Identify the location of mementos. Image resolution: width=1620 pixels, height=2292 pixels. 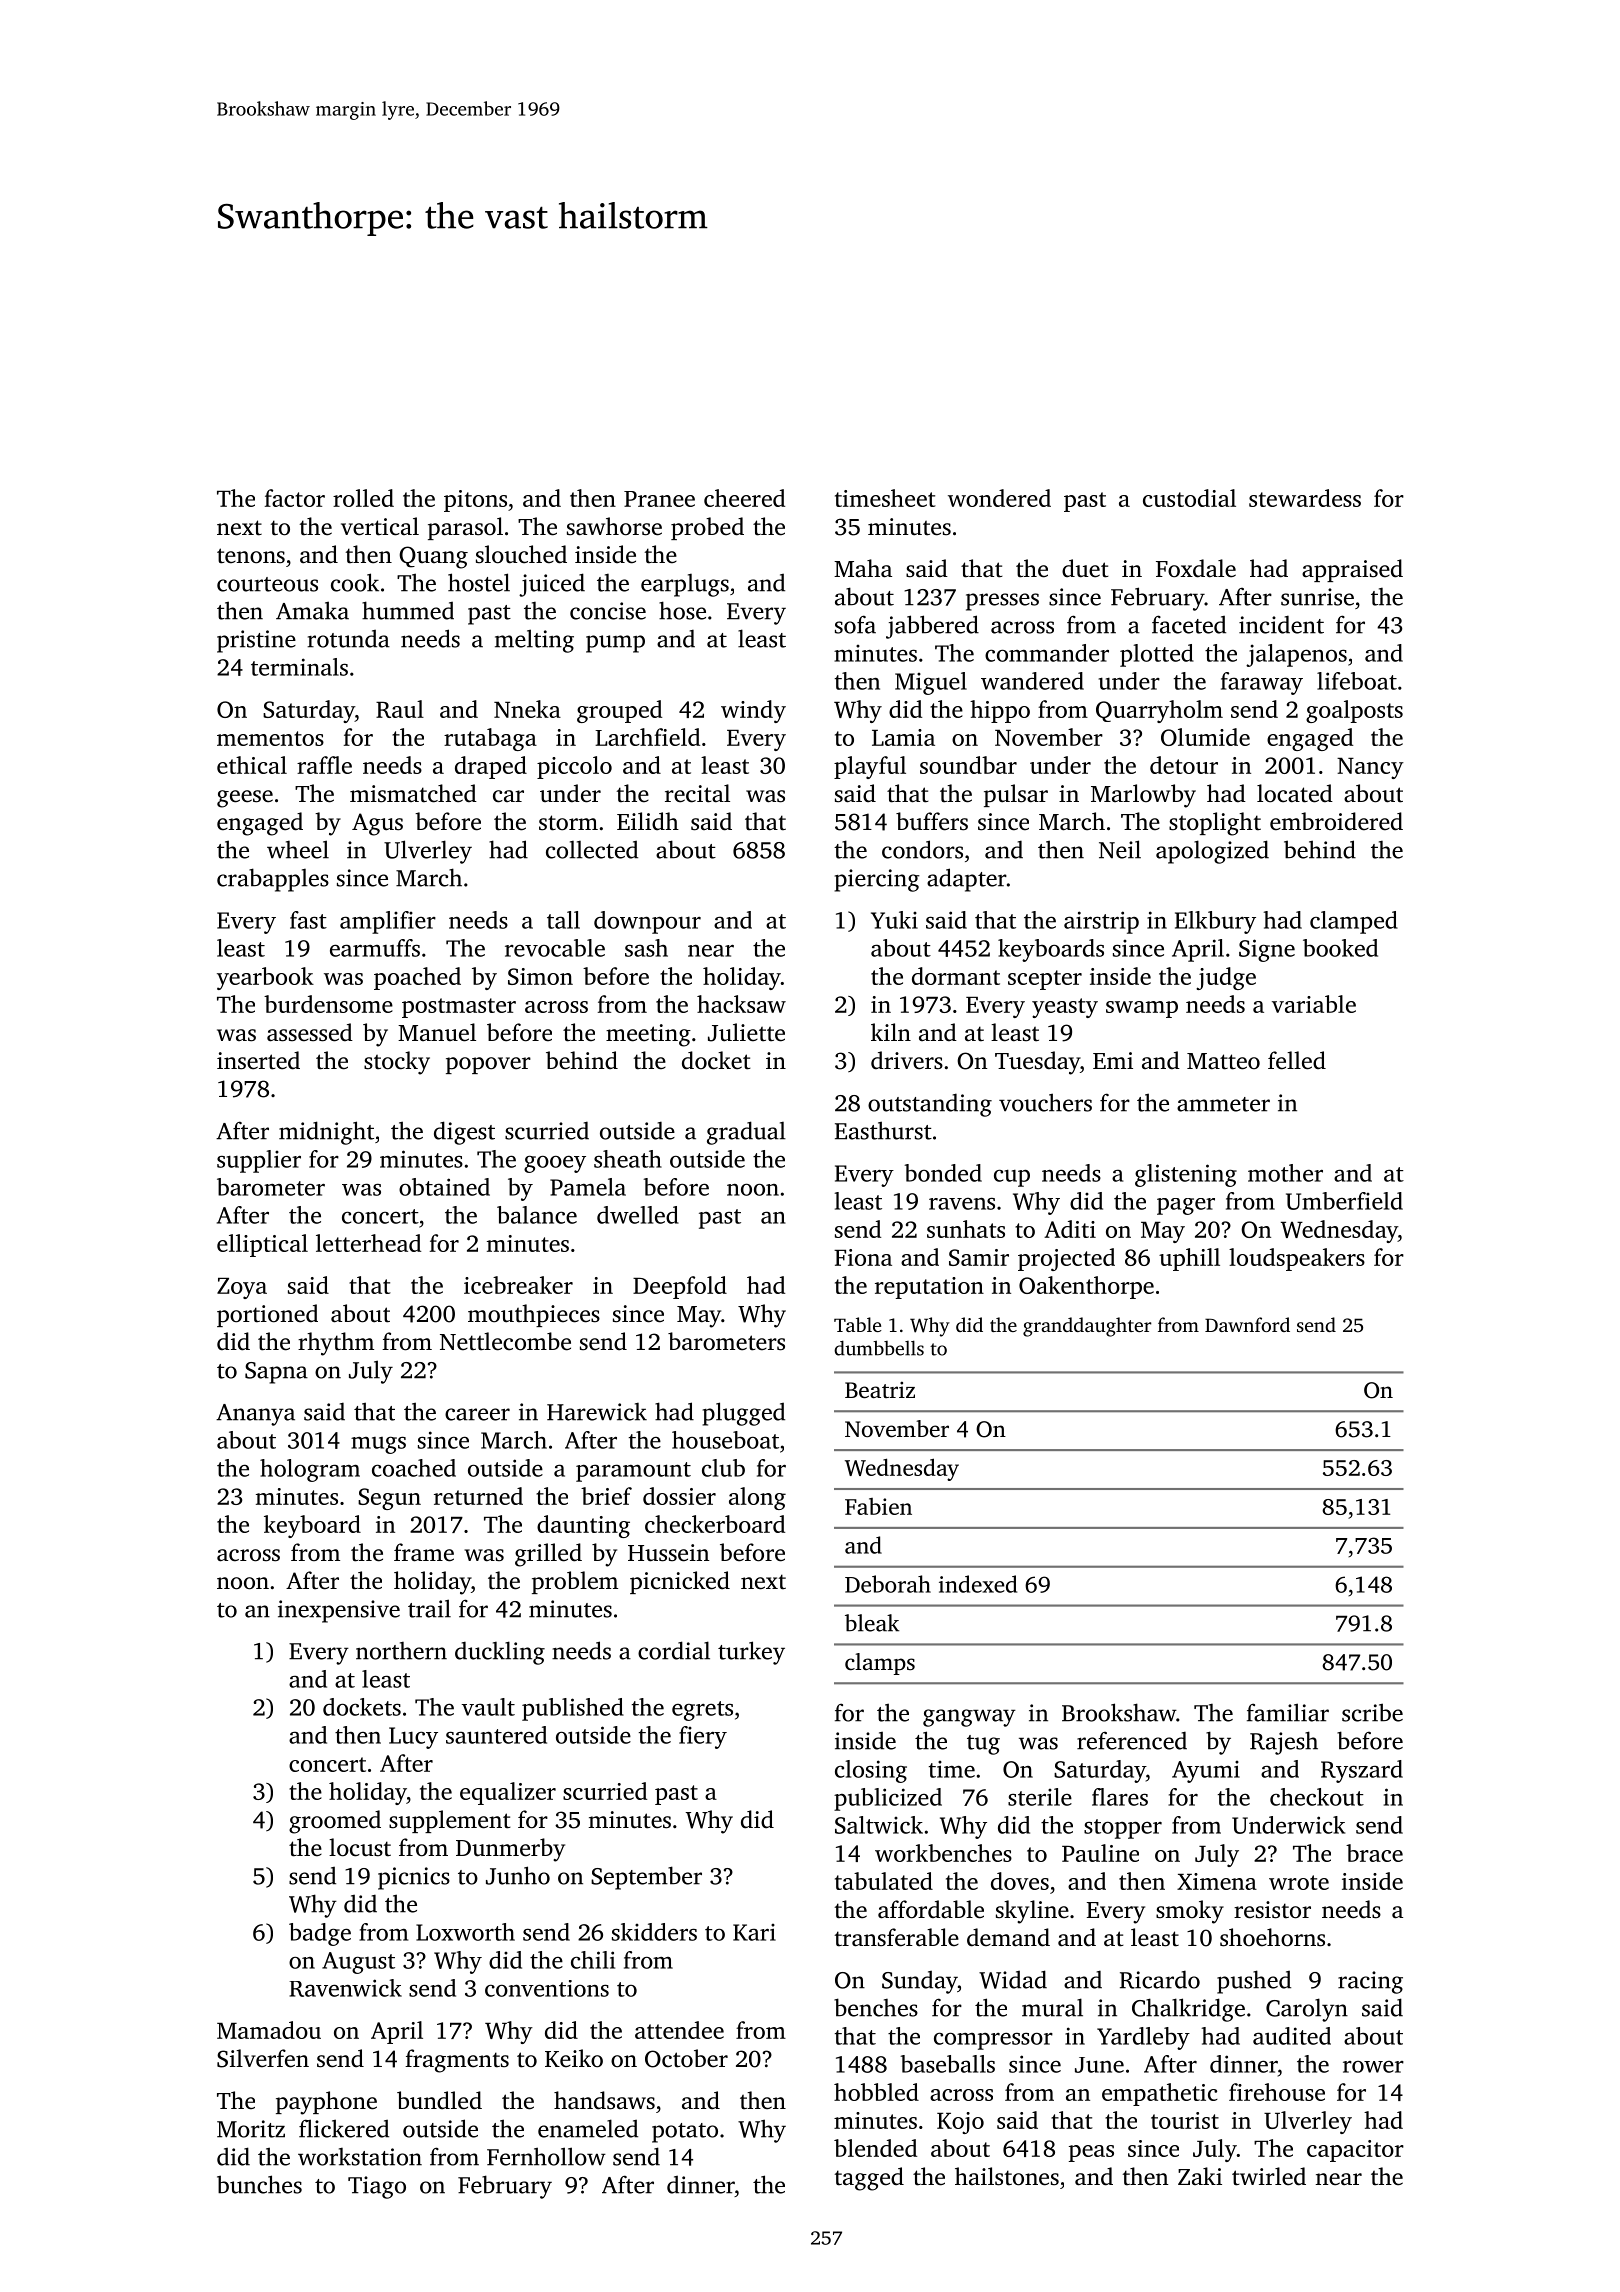
(270, 738).
